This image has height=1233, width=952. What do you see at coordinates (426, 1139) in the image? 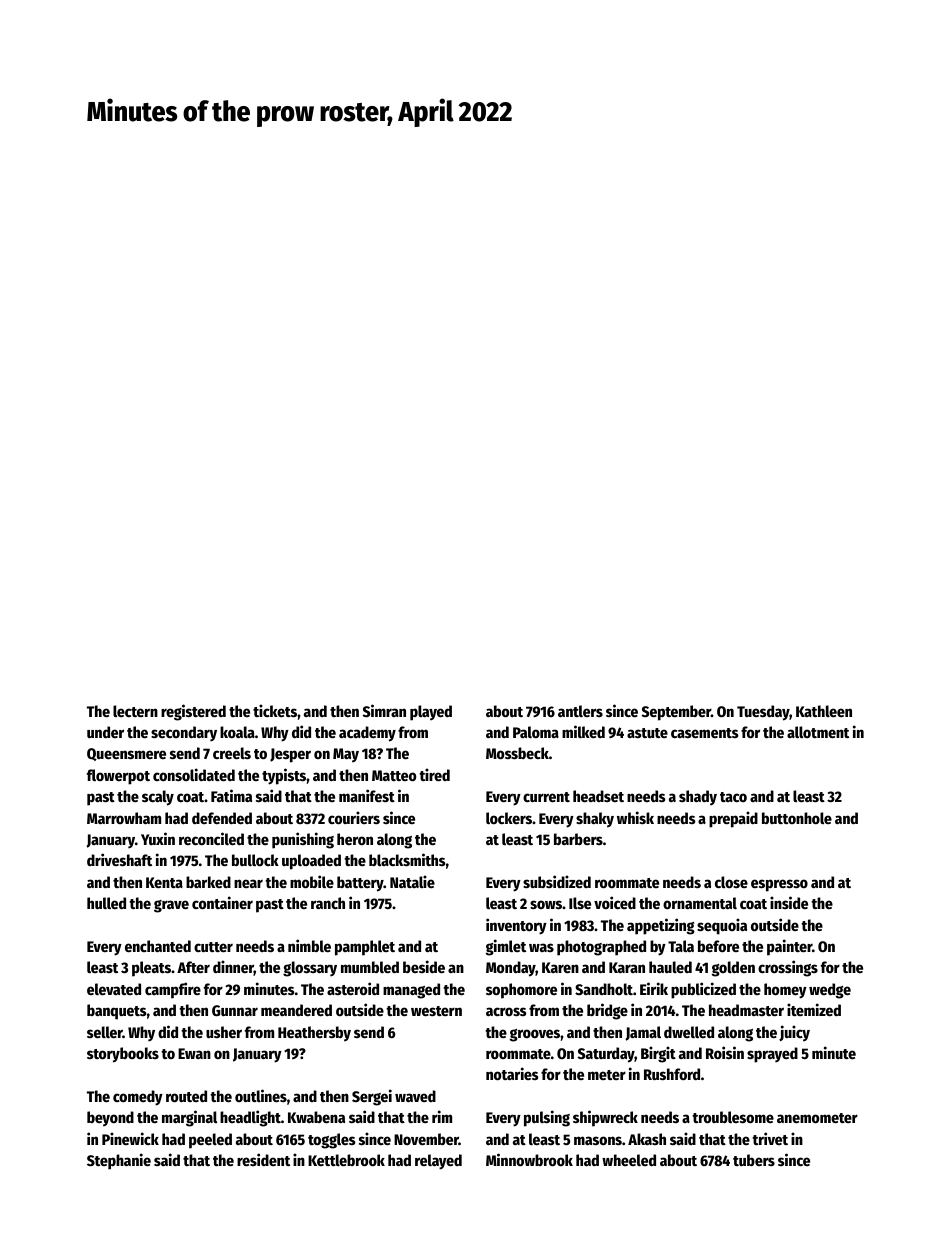
I see `November` at bounding box center [426, 1139].
